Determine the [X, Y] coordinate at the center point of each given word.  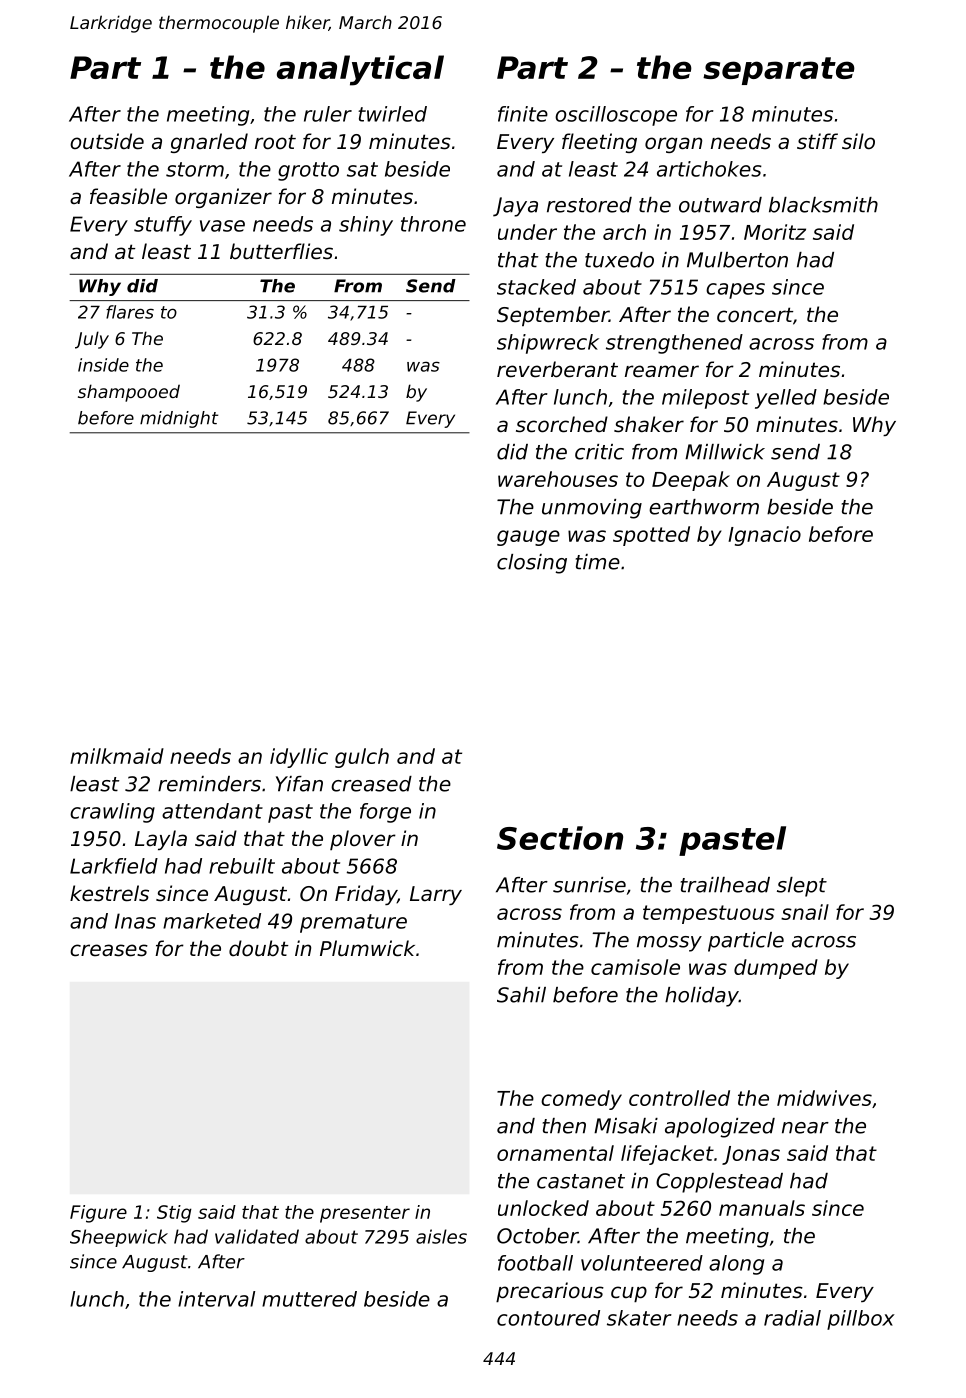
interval [216, 1299]
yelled [786, 399]
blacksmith [823, 205]
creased [371, 784]
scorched [562, 424]
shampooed [129, 393]
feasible [128, 196]
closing [532, 564]
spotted [651, 536]
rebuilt [242, 866]
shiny [366, 226]
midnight [179, 419]
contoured [548, 1318]
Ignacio [764, 536]
